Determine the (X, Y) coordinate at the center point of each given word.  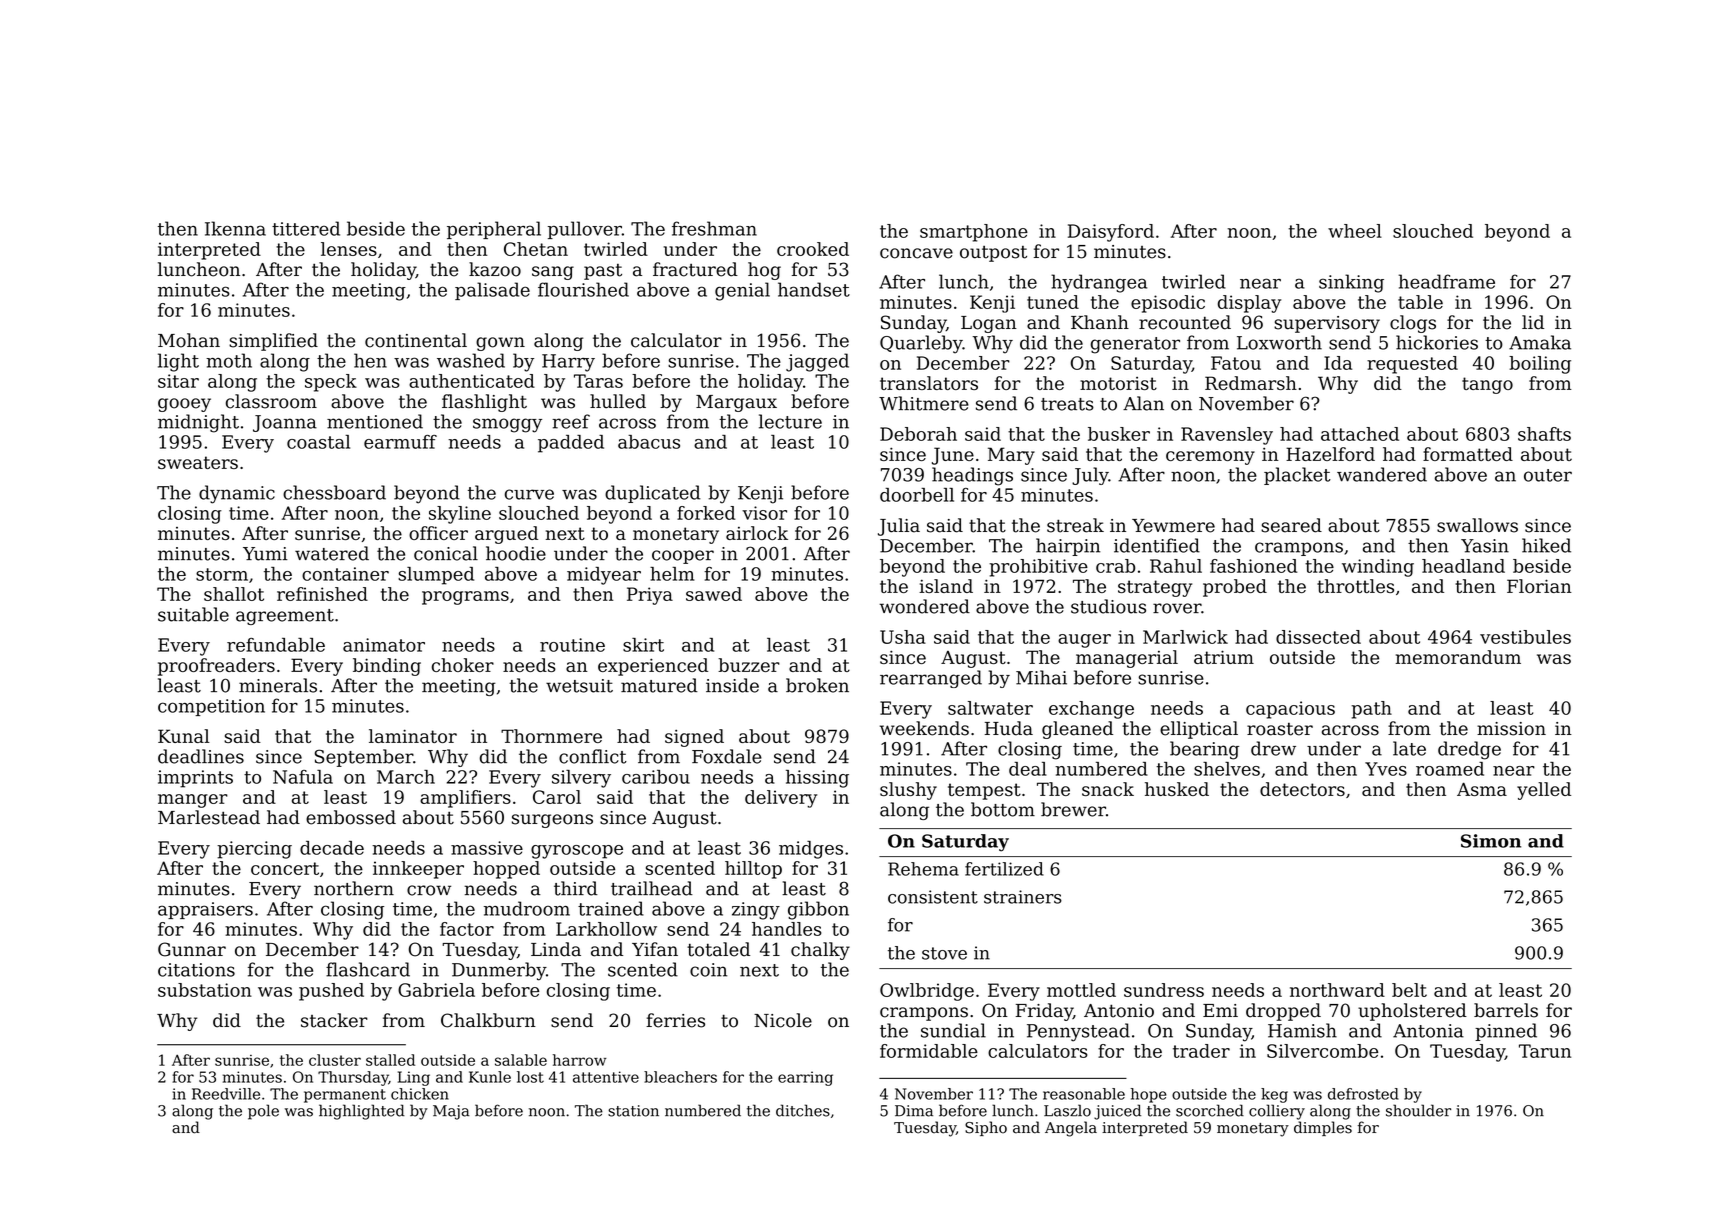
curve (529, 494)
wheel (1355, 231)
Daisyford (1111, 233)
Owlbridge (927, 992)
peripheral (494, 230)
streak (1075, 525)
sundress (1164, 990)
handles (787, 929)
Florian (1539, 586)
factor (467, 929)
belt (1409, 990)
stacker (334, 1020)
